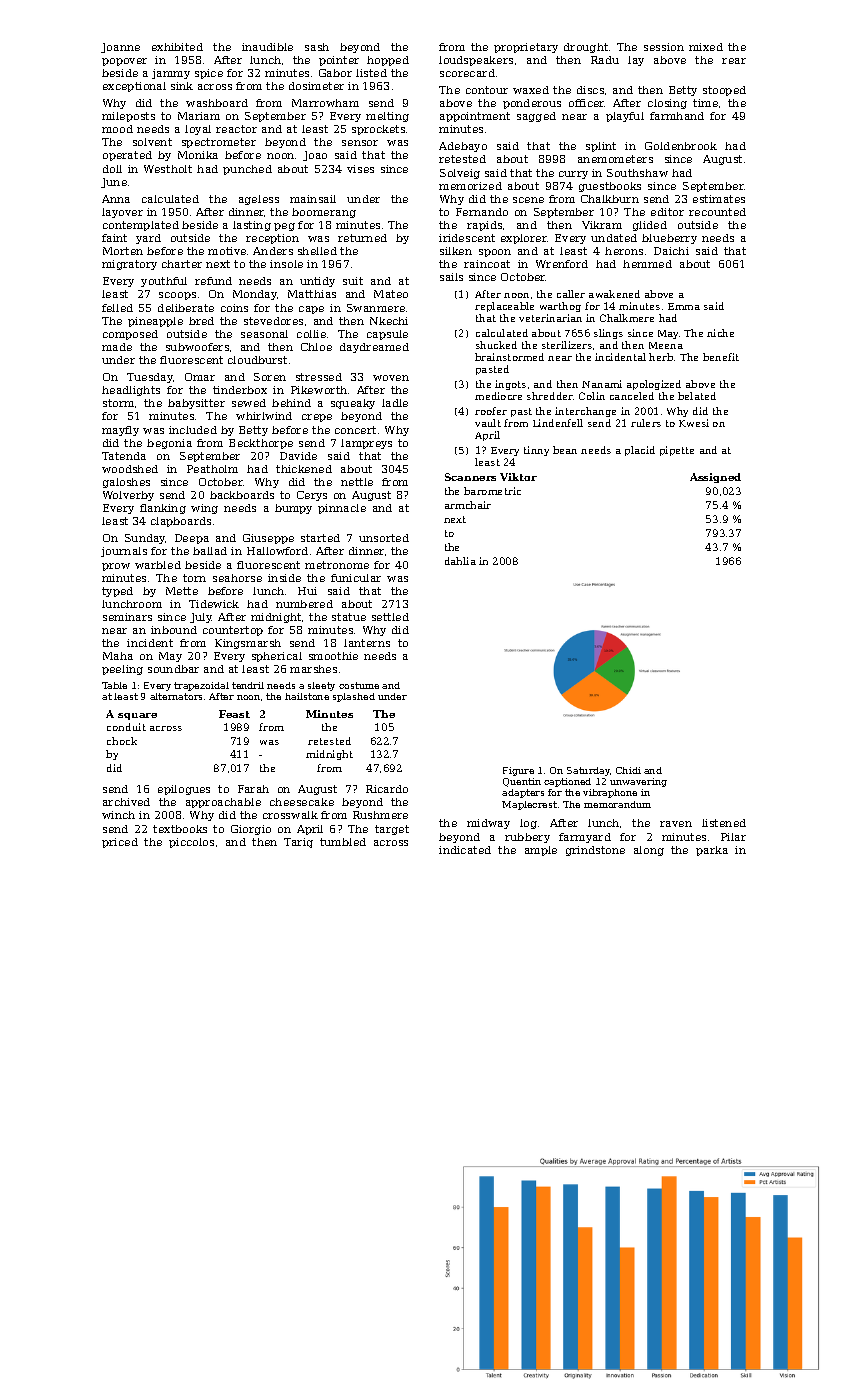 The width and height of the page is (849, 1400). What do you see at coordinates (171, 74) in the page?
I see `jammy` at bounding box center [171, 74].
